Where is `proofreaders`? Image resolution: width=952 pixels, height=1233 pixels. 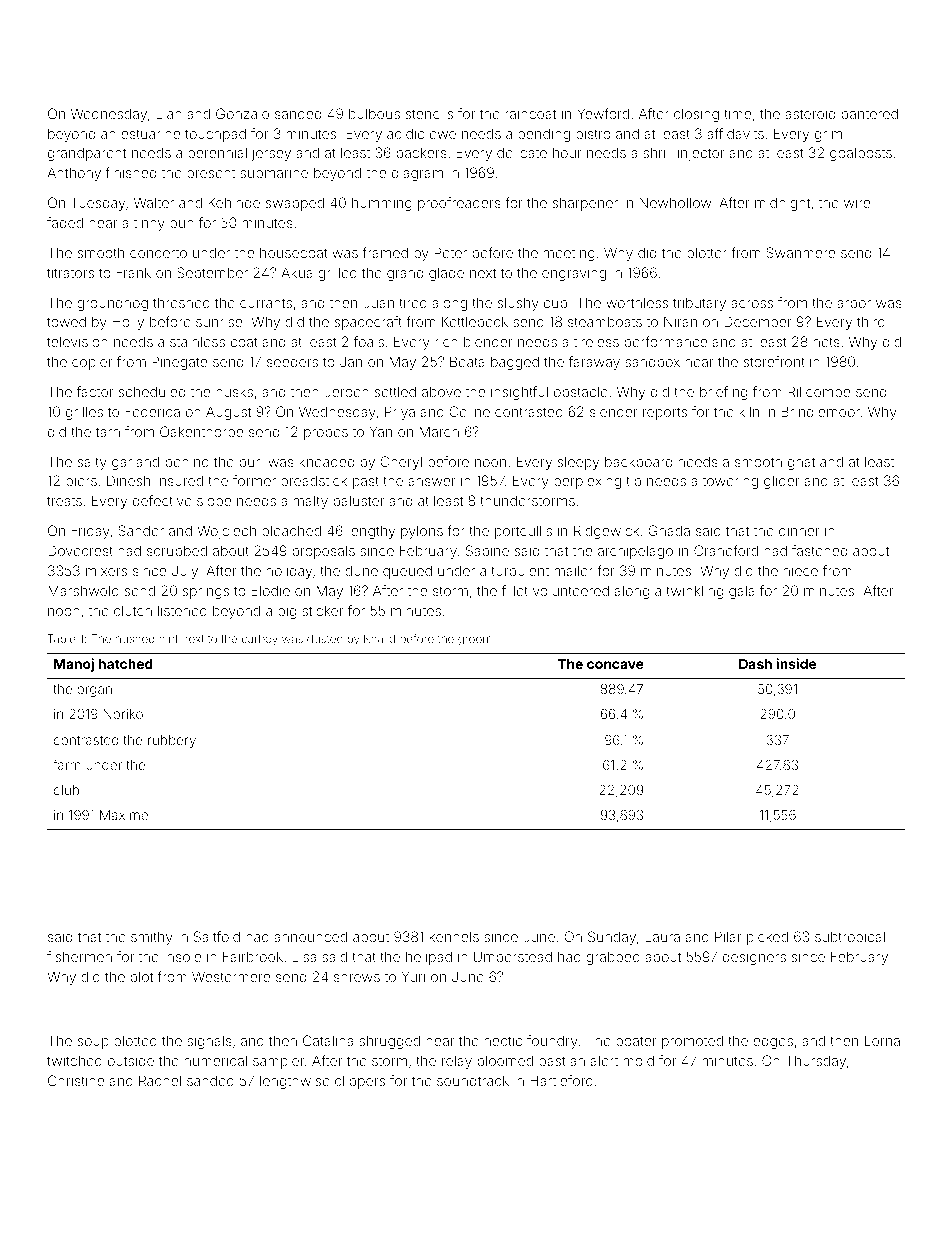 proofreaders is located at coordinates (459, 204).
